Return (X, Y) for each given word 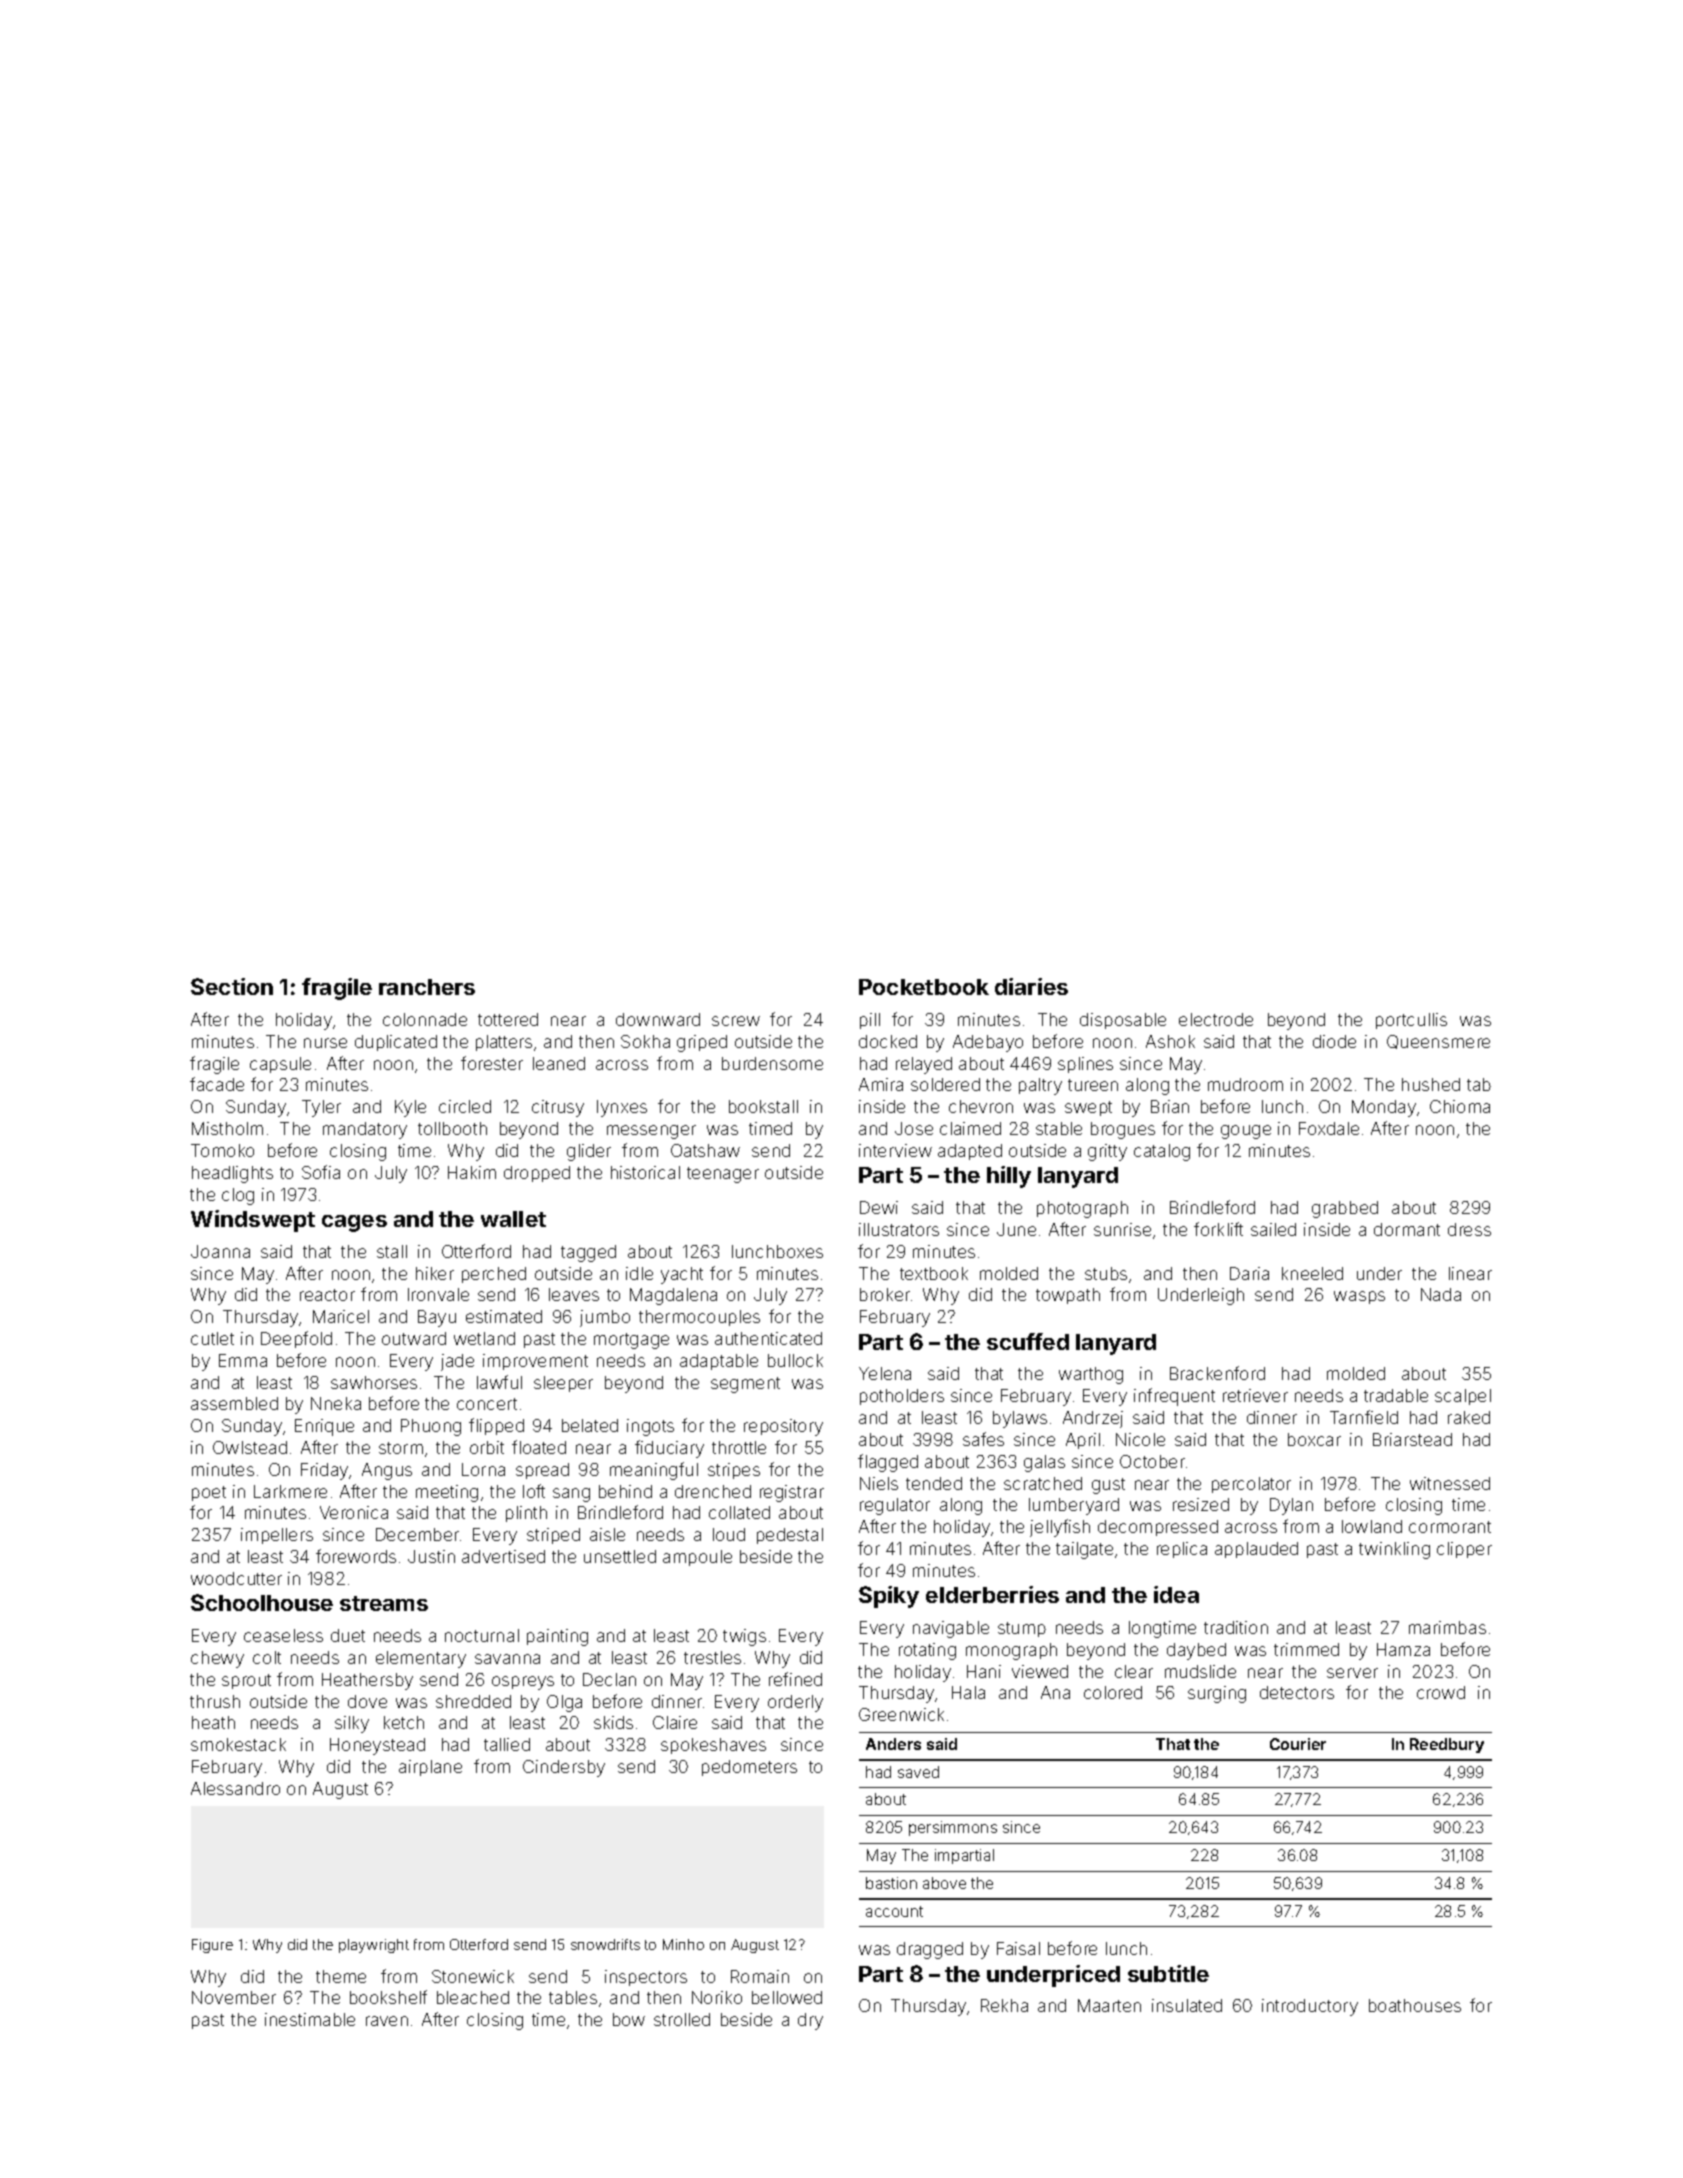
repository (783, 1427)
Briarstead (1412, 1439)
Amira (881, 1084)
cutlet (212, 1338)
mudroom (1245, 1084)
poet (209, 1493)
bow (629, 2019)
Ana (1055, 1692)
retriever (1255, 1395)
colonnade (425, 1019)
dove (367, 1701)
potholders (902, 1397)
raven (387, 2021)
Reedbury (1447, 1745)
